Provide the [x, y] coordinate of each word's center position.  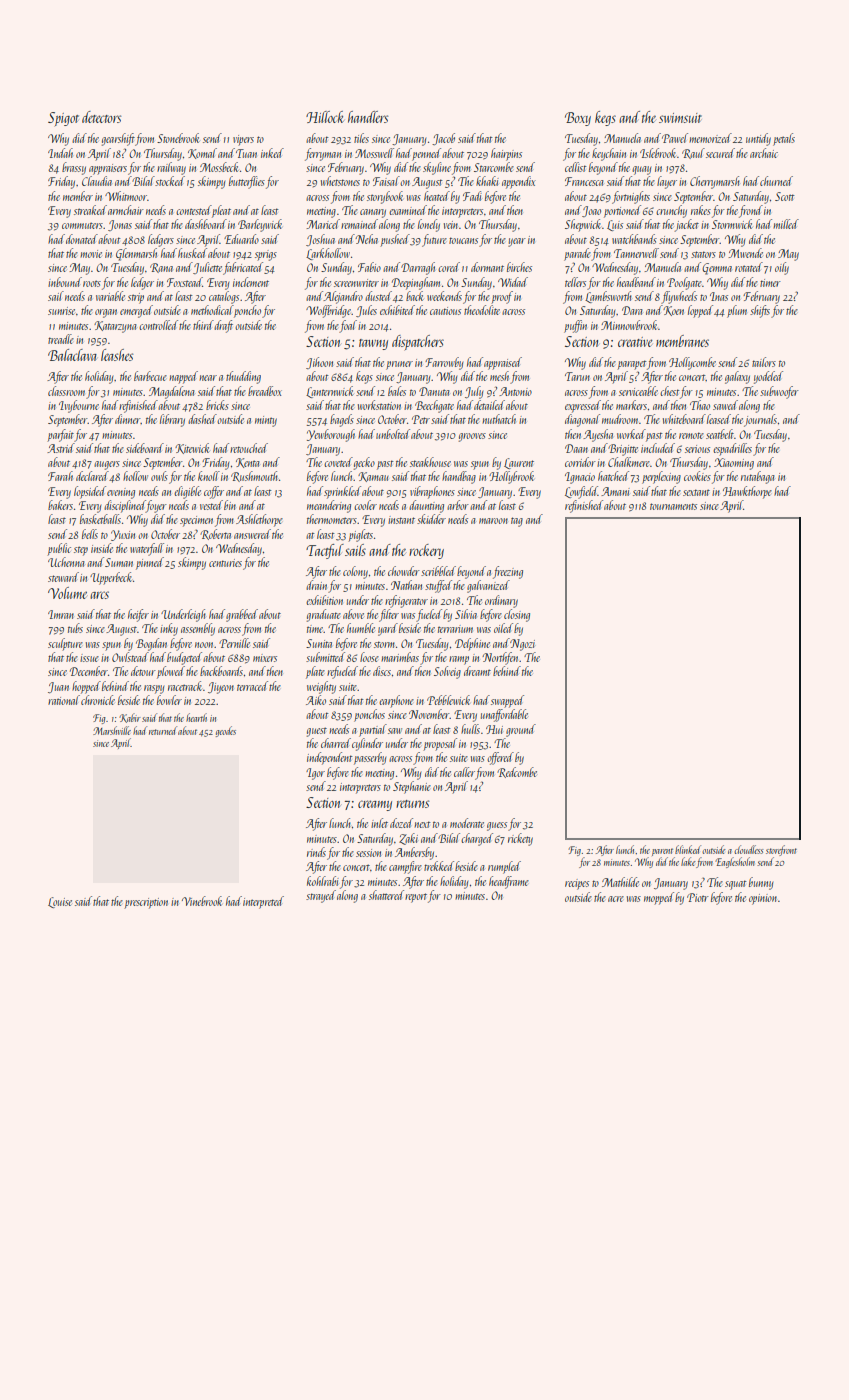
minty [266, 421]
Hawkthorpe [747, 492]
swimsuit [680, 118]
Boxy [578, 119]
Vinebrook [202, 901]
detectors [101, 117]
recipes [577, 884]
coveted [338, 462]
